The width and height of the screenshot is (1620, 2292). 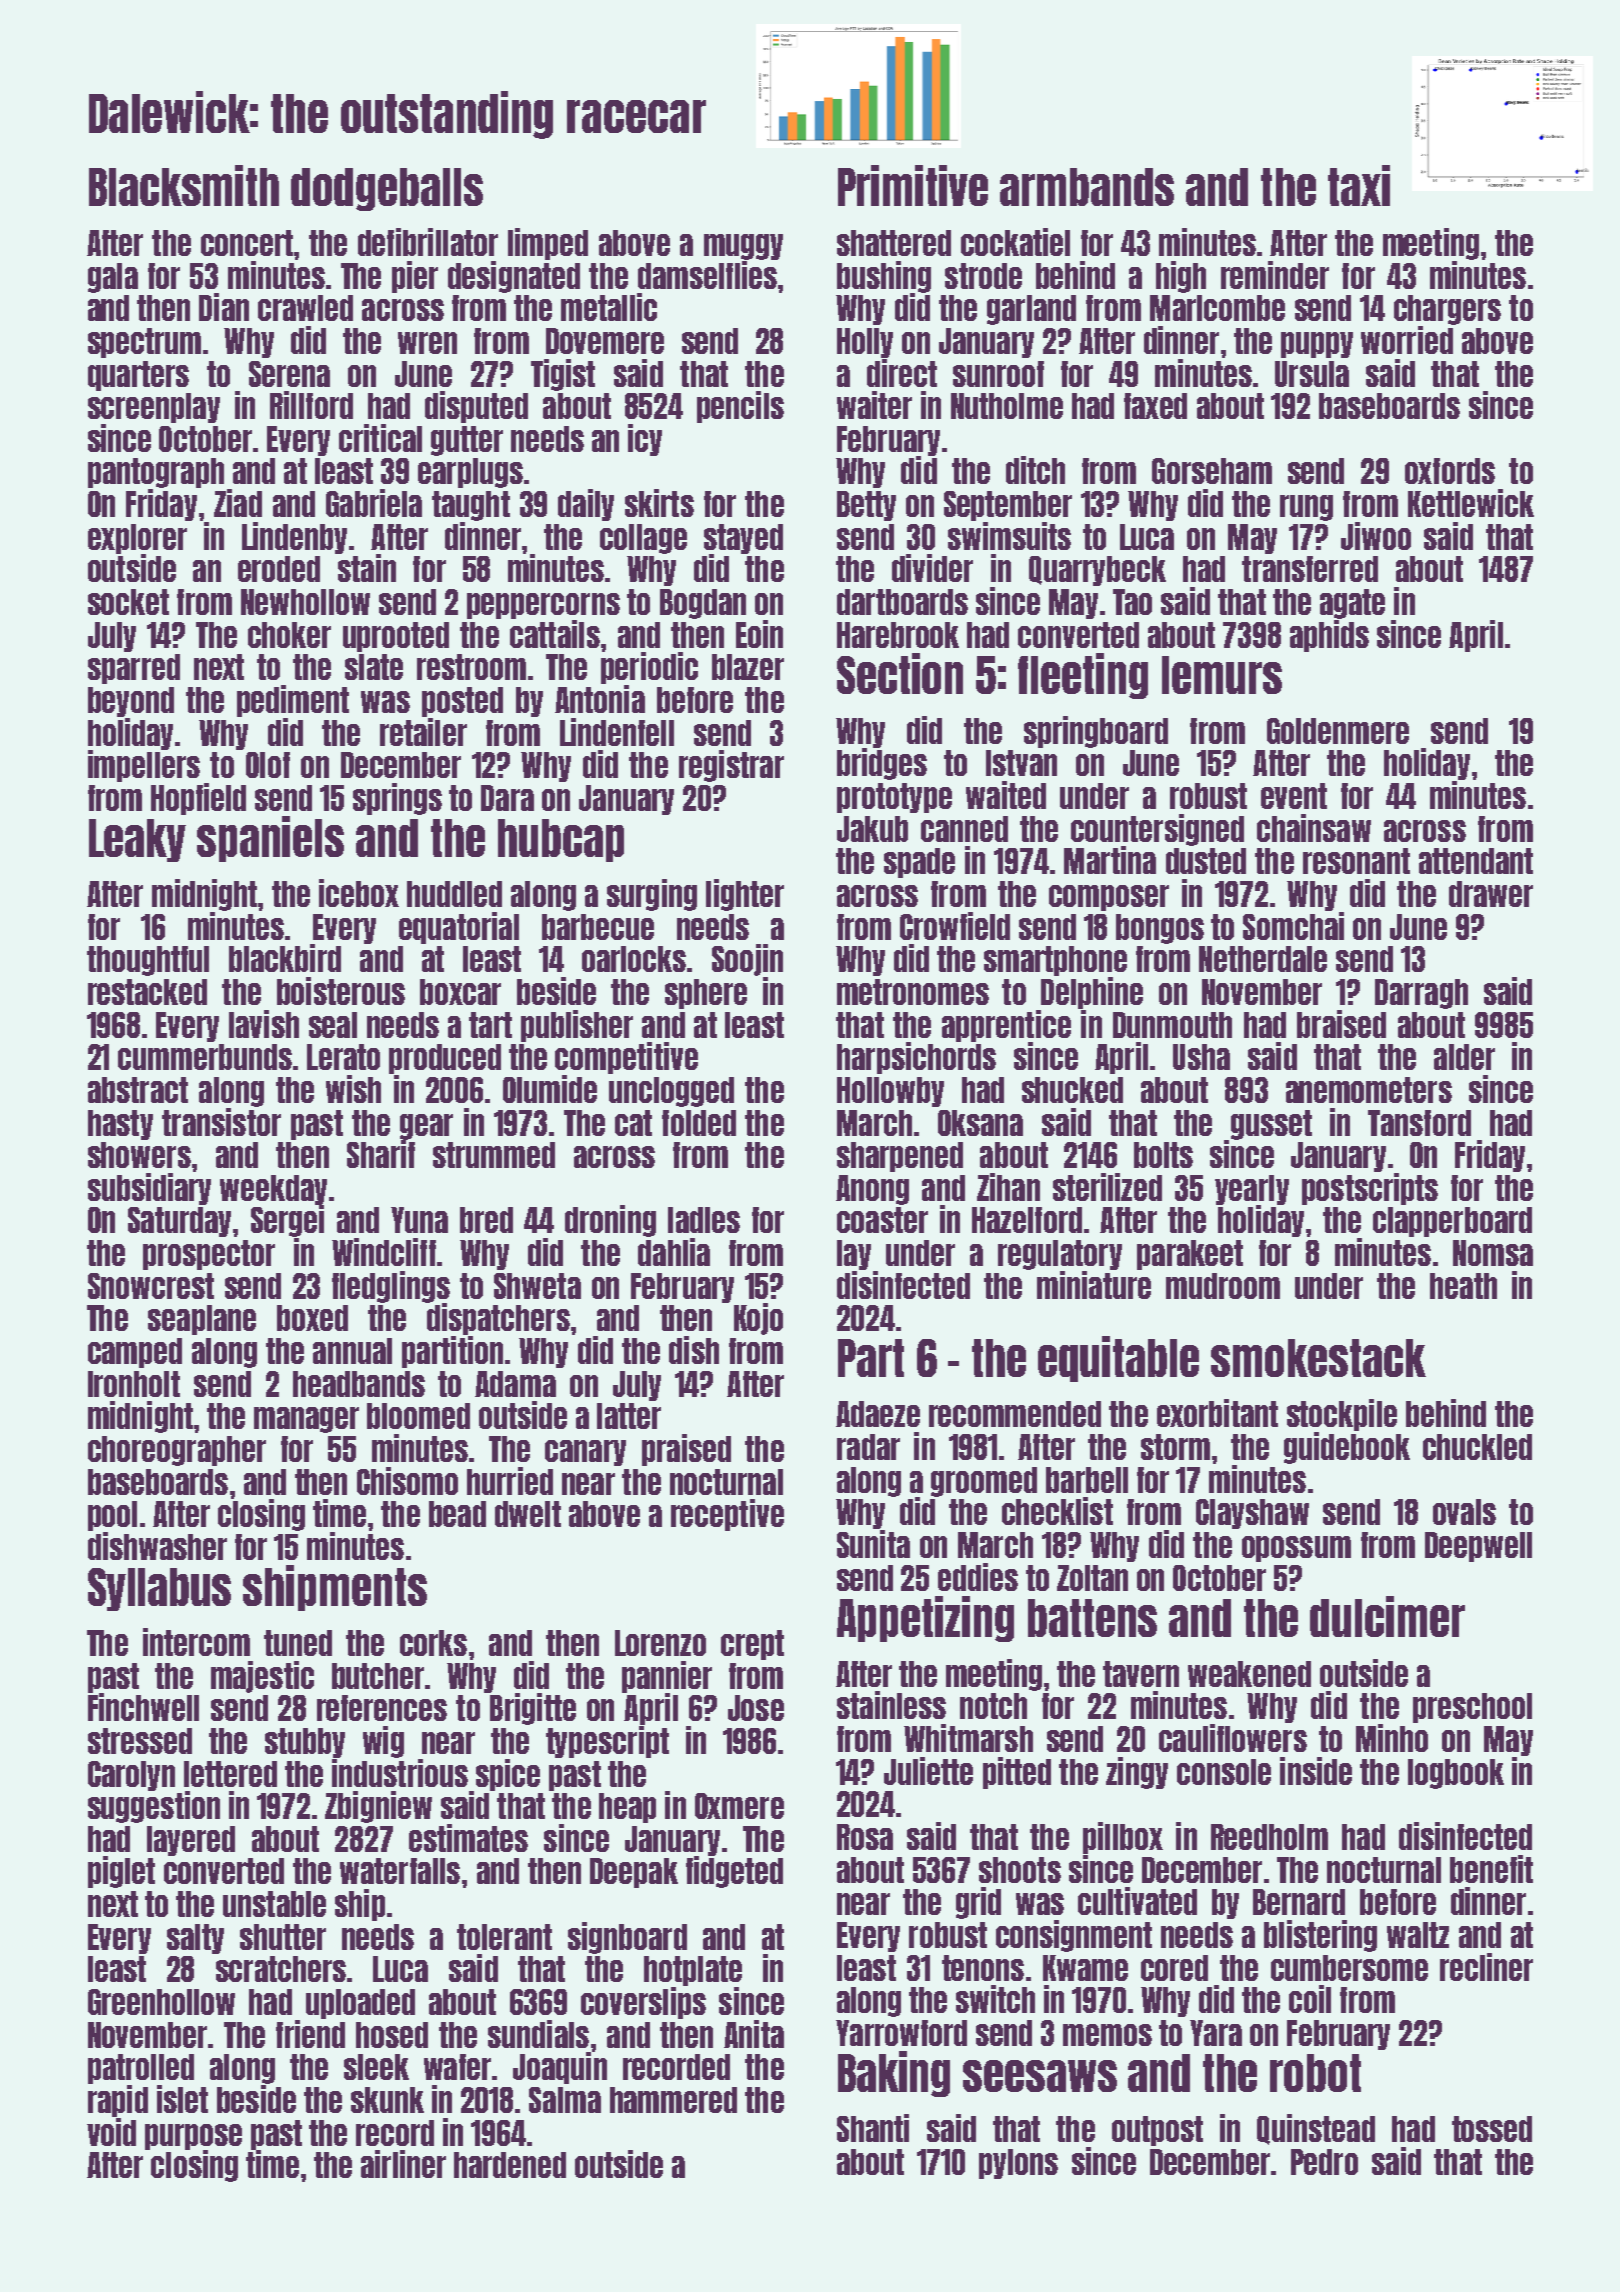 What do you see at coordinates (548, 244) in the screenshot?
I see `limped` at bounding box center [548, 244].
